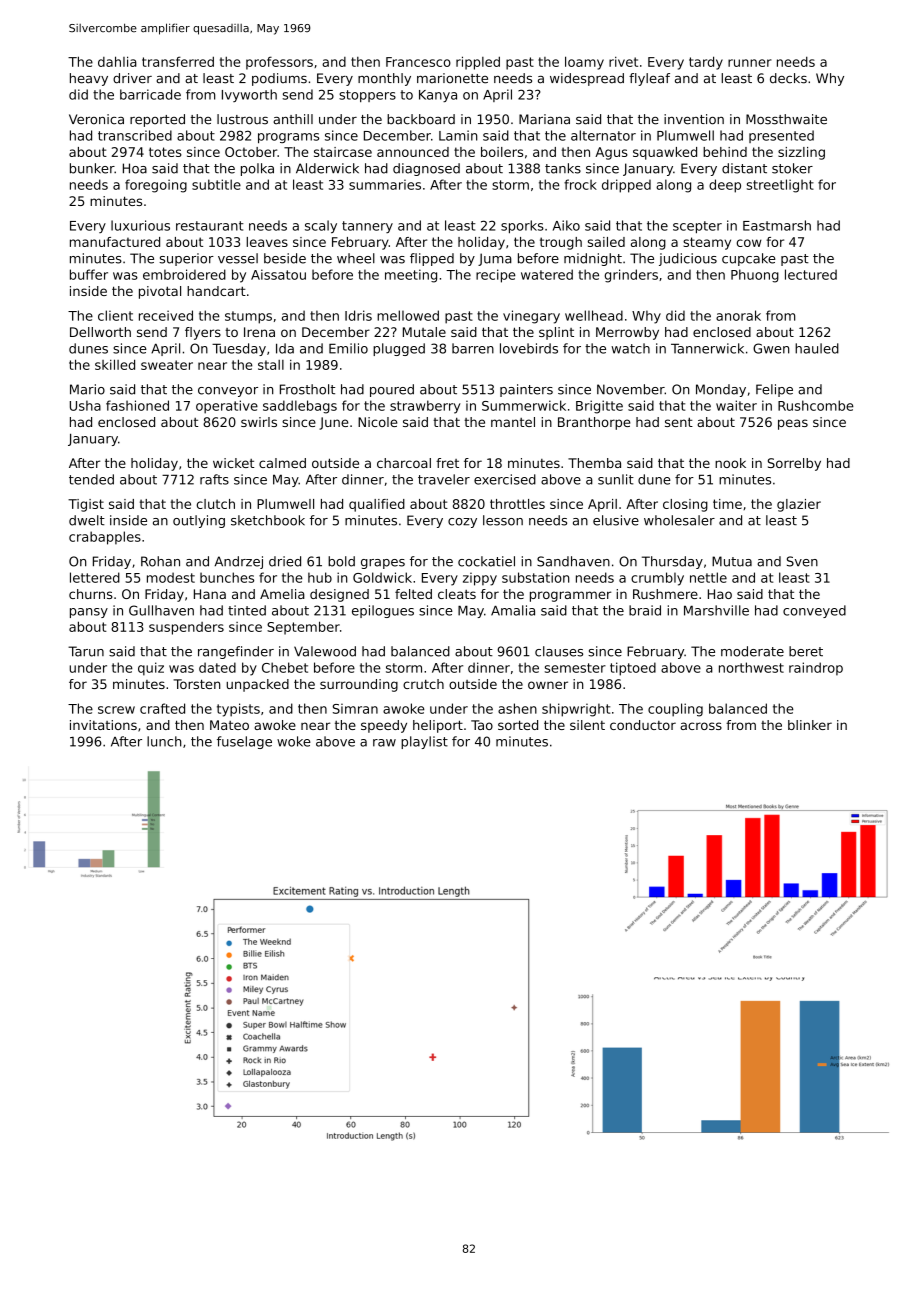  Describe the element at coordinates (91, 594) in the image. I see `churns` at that location.
